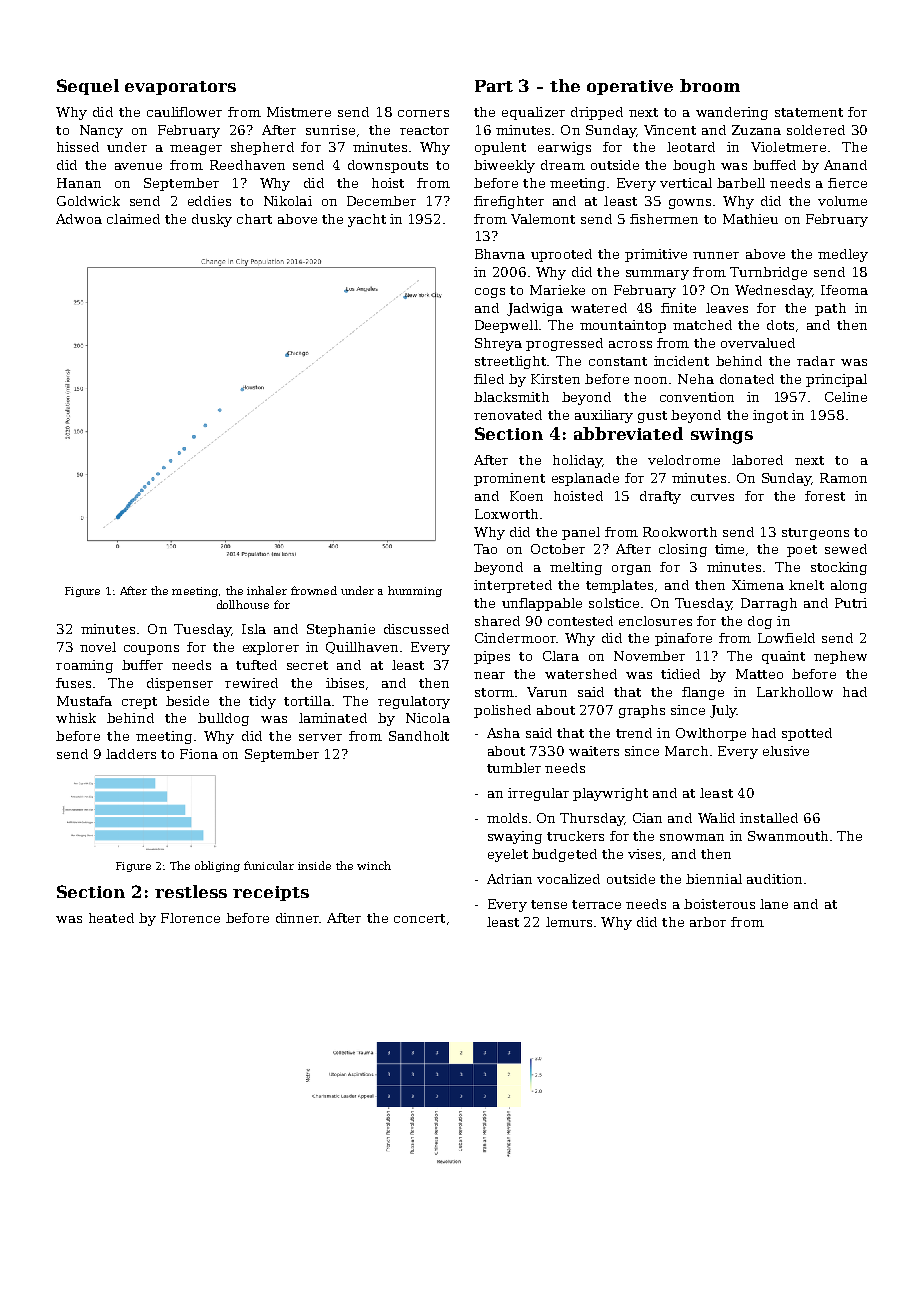  Describe the element at coordinates (485, 549) in the screenshot. I see `Tao` at that location.
